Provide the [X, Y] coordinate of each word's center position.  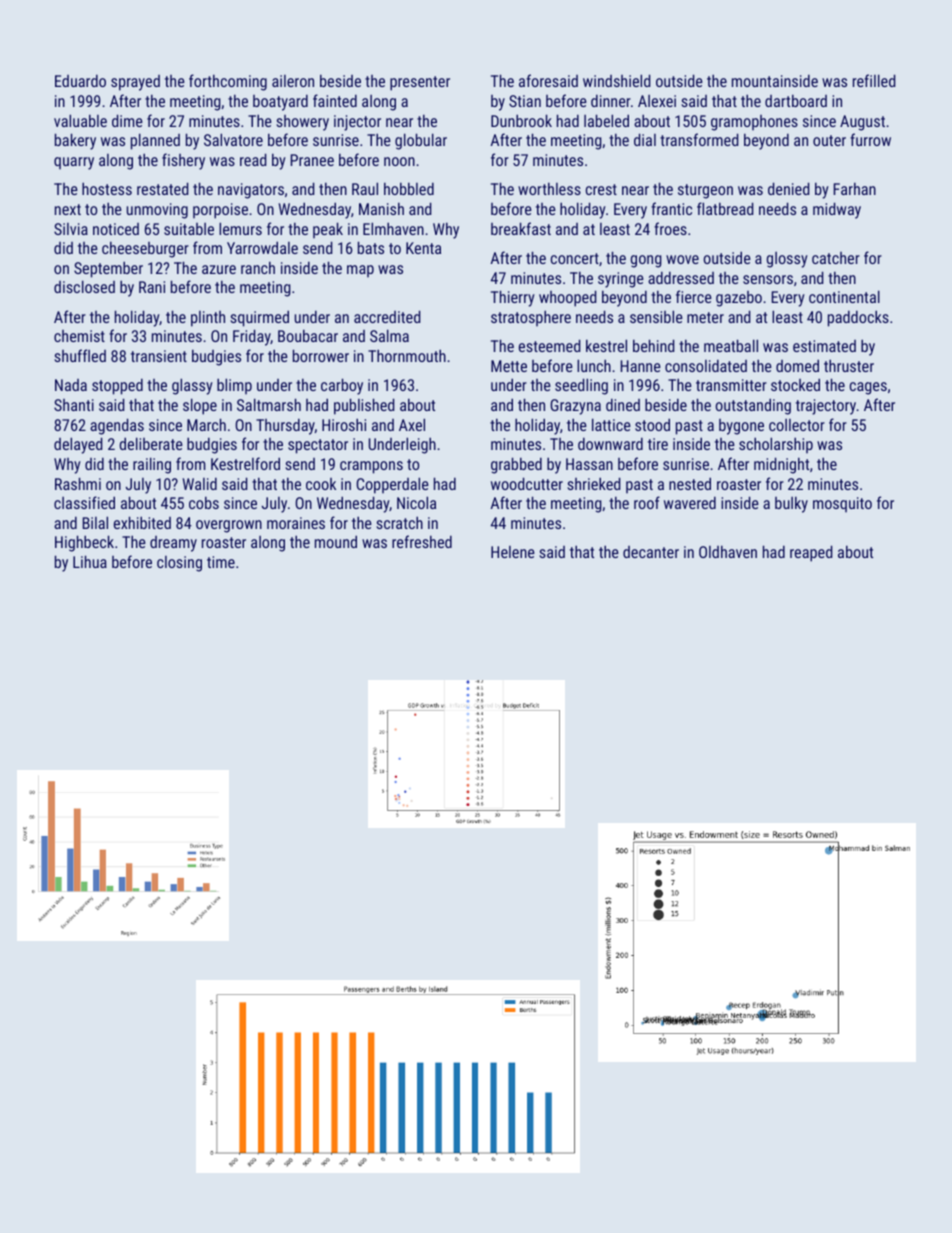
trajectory [826, 407]
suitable [189, 229]
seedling [581, 386]
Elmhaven [393, 228]
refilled [874, 80]
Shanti [74, 405]
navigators [251, 191]
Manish [381, 208]
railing [152, 465]
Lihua [90, 561]
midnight [781, 465]
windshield [616, 80]
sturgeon [705, 191]
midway [837, 210]
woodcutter [527, 483]
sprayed [135, 83]
